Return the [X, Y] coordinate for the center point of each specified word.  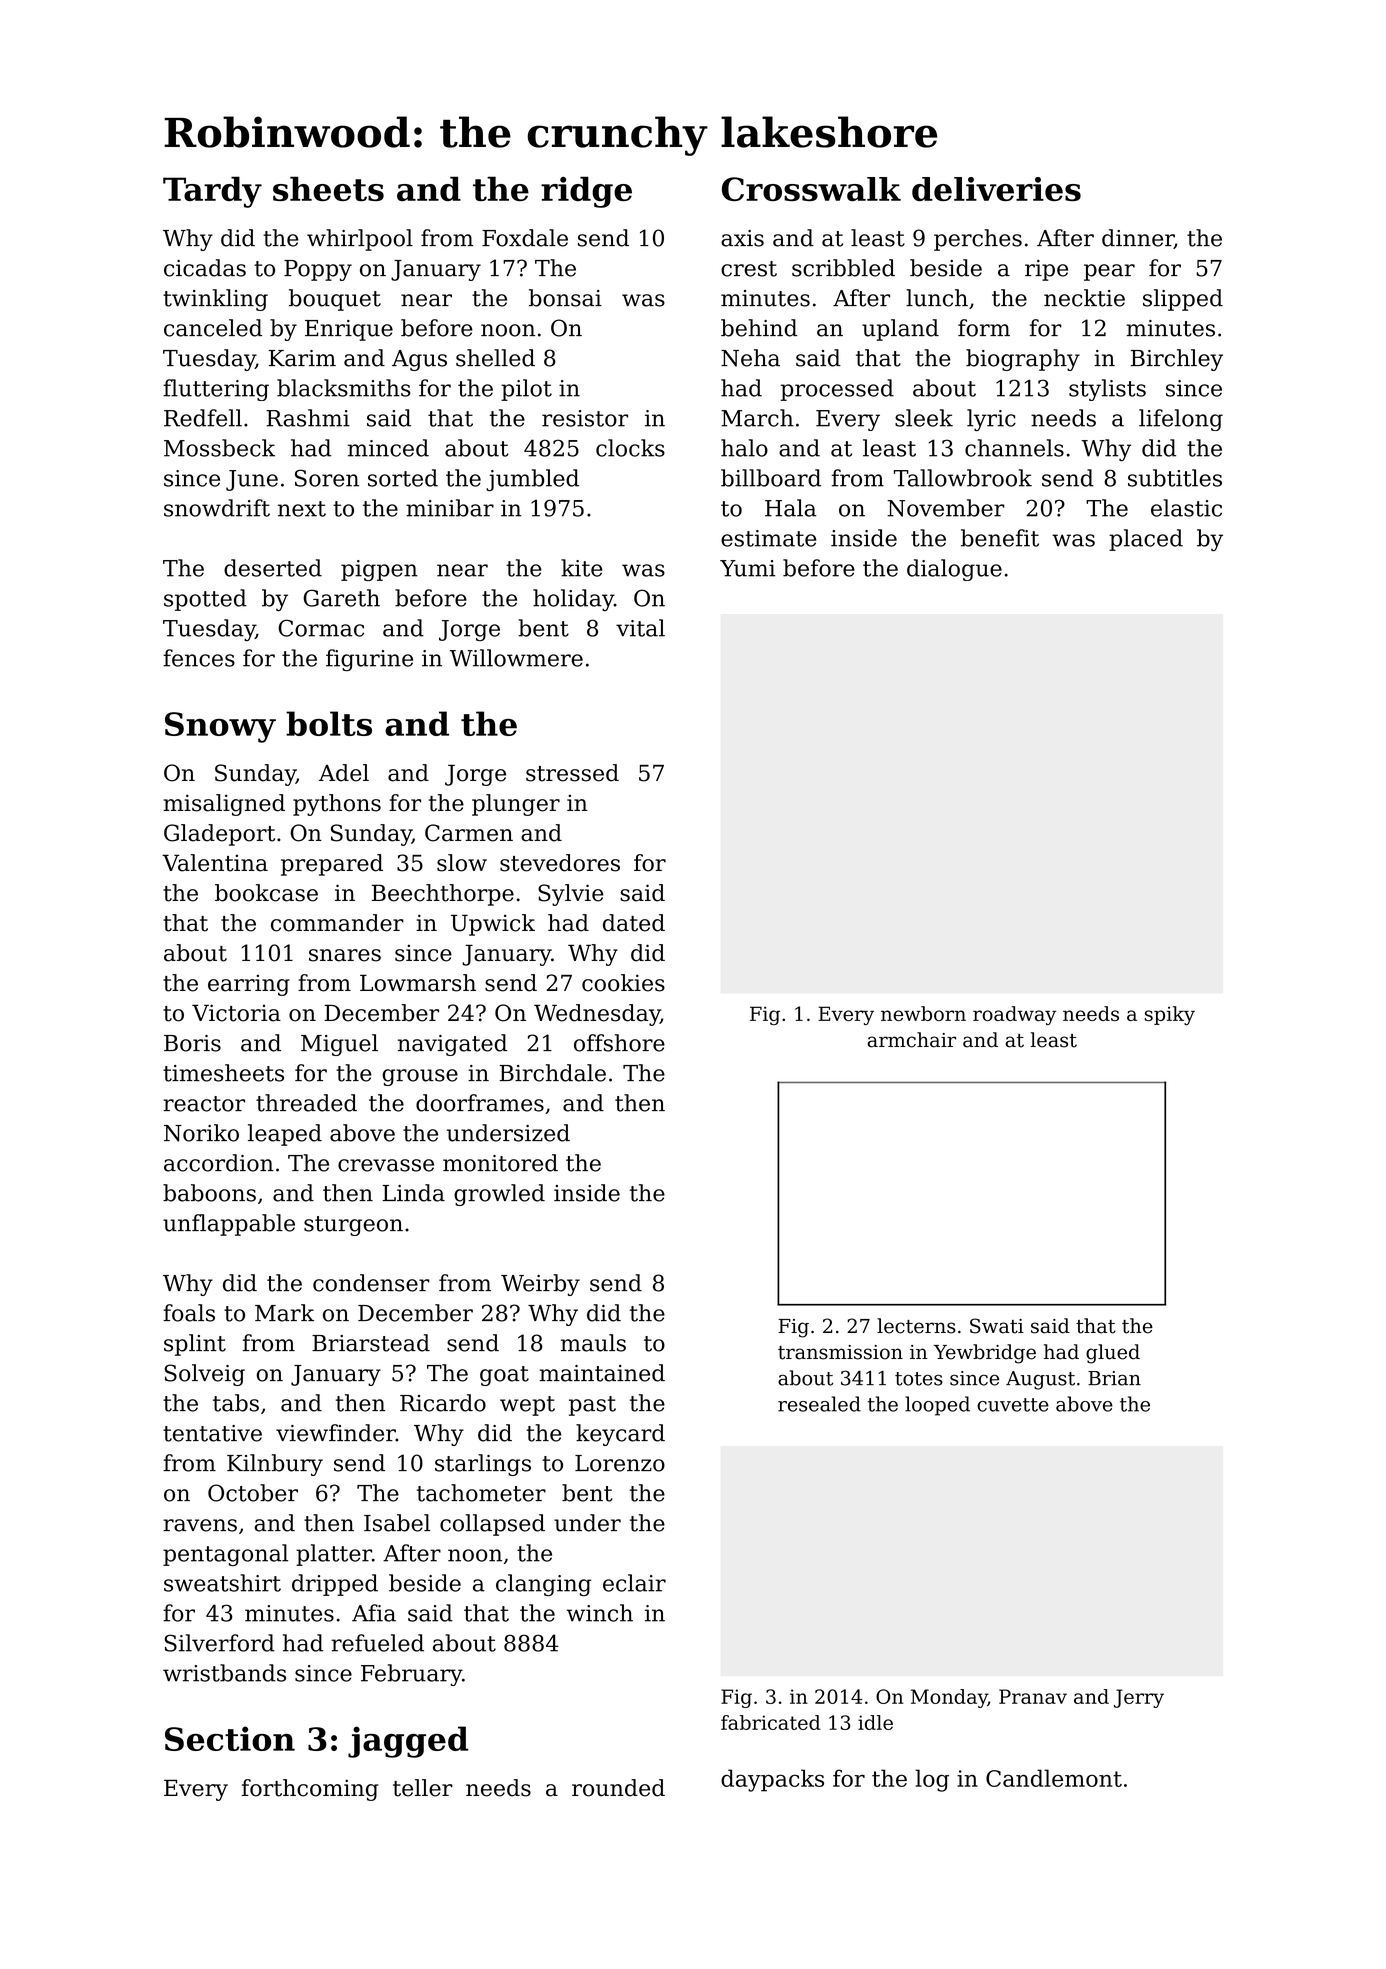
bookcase [266, 893]
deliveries [996, 189]
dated [634, 923]
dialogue [954, 570]
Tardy [212, 192]
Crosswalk [811, 189]
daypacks [772, 1780]
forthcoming [310, 1790]
